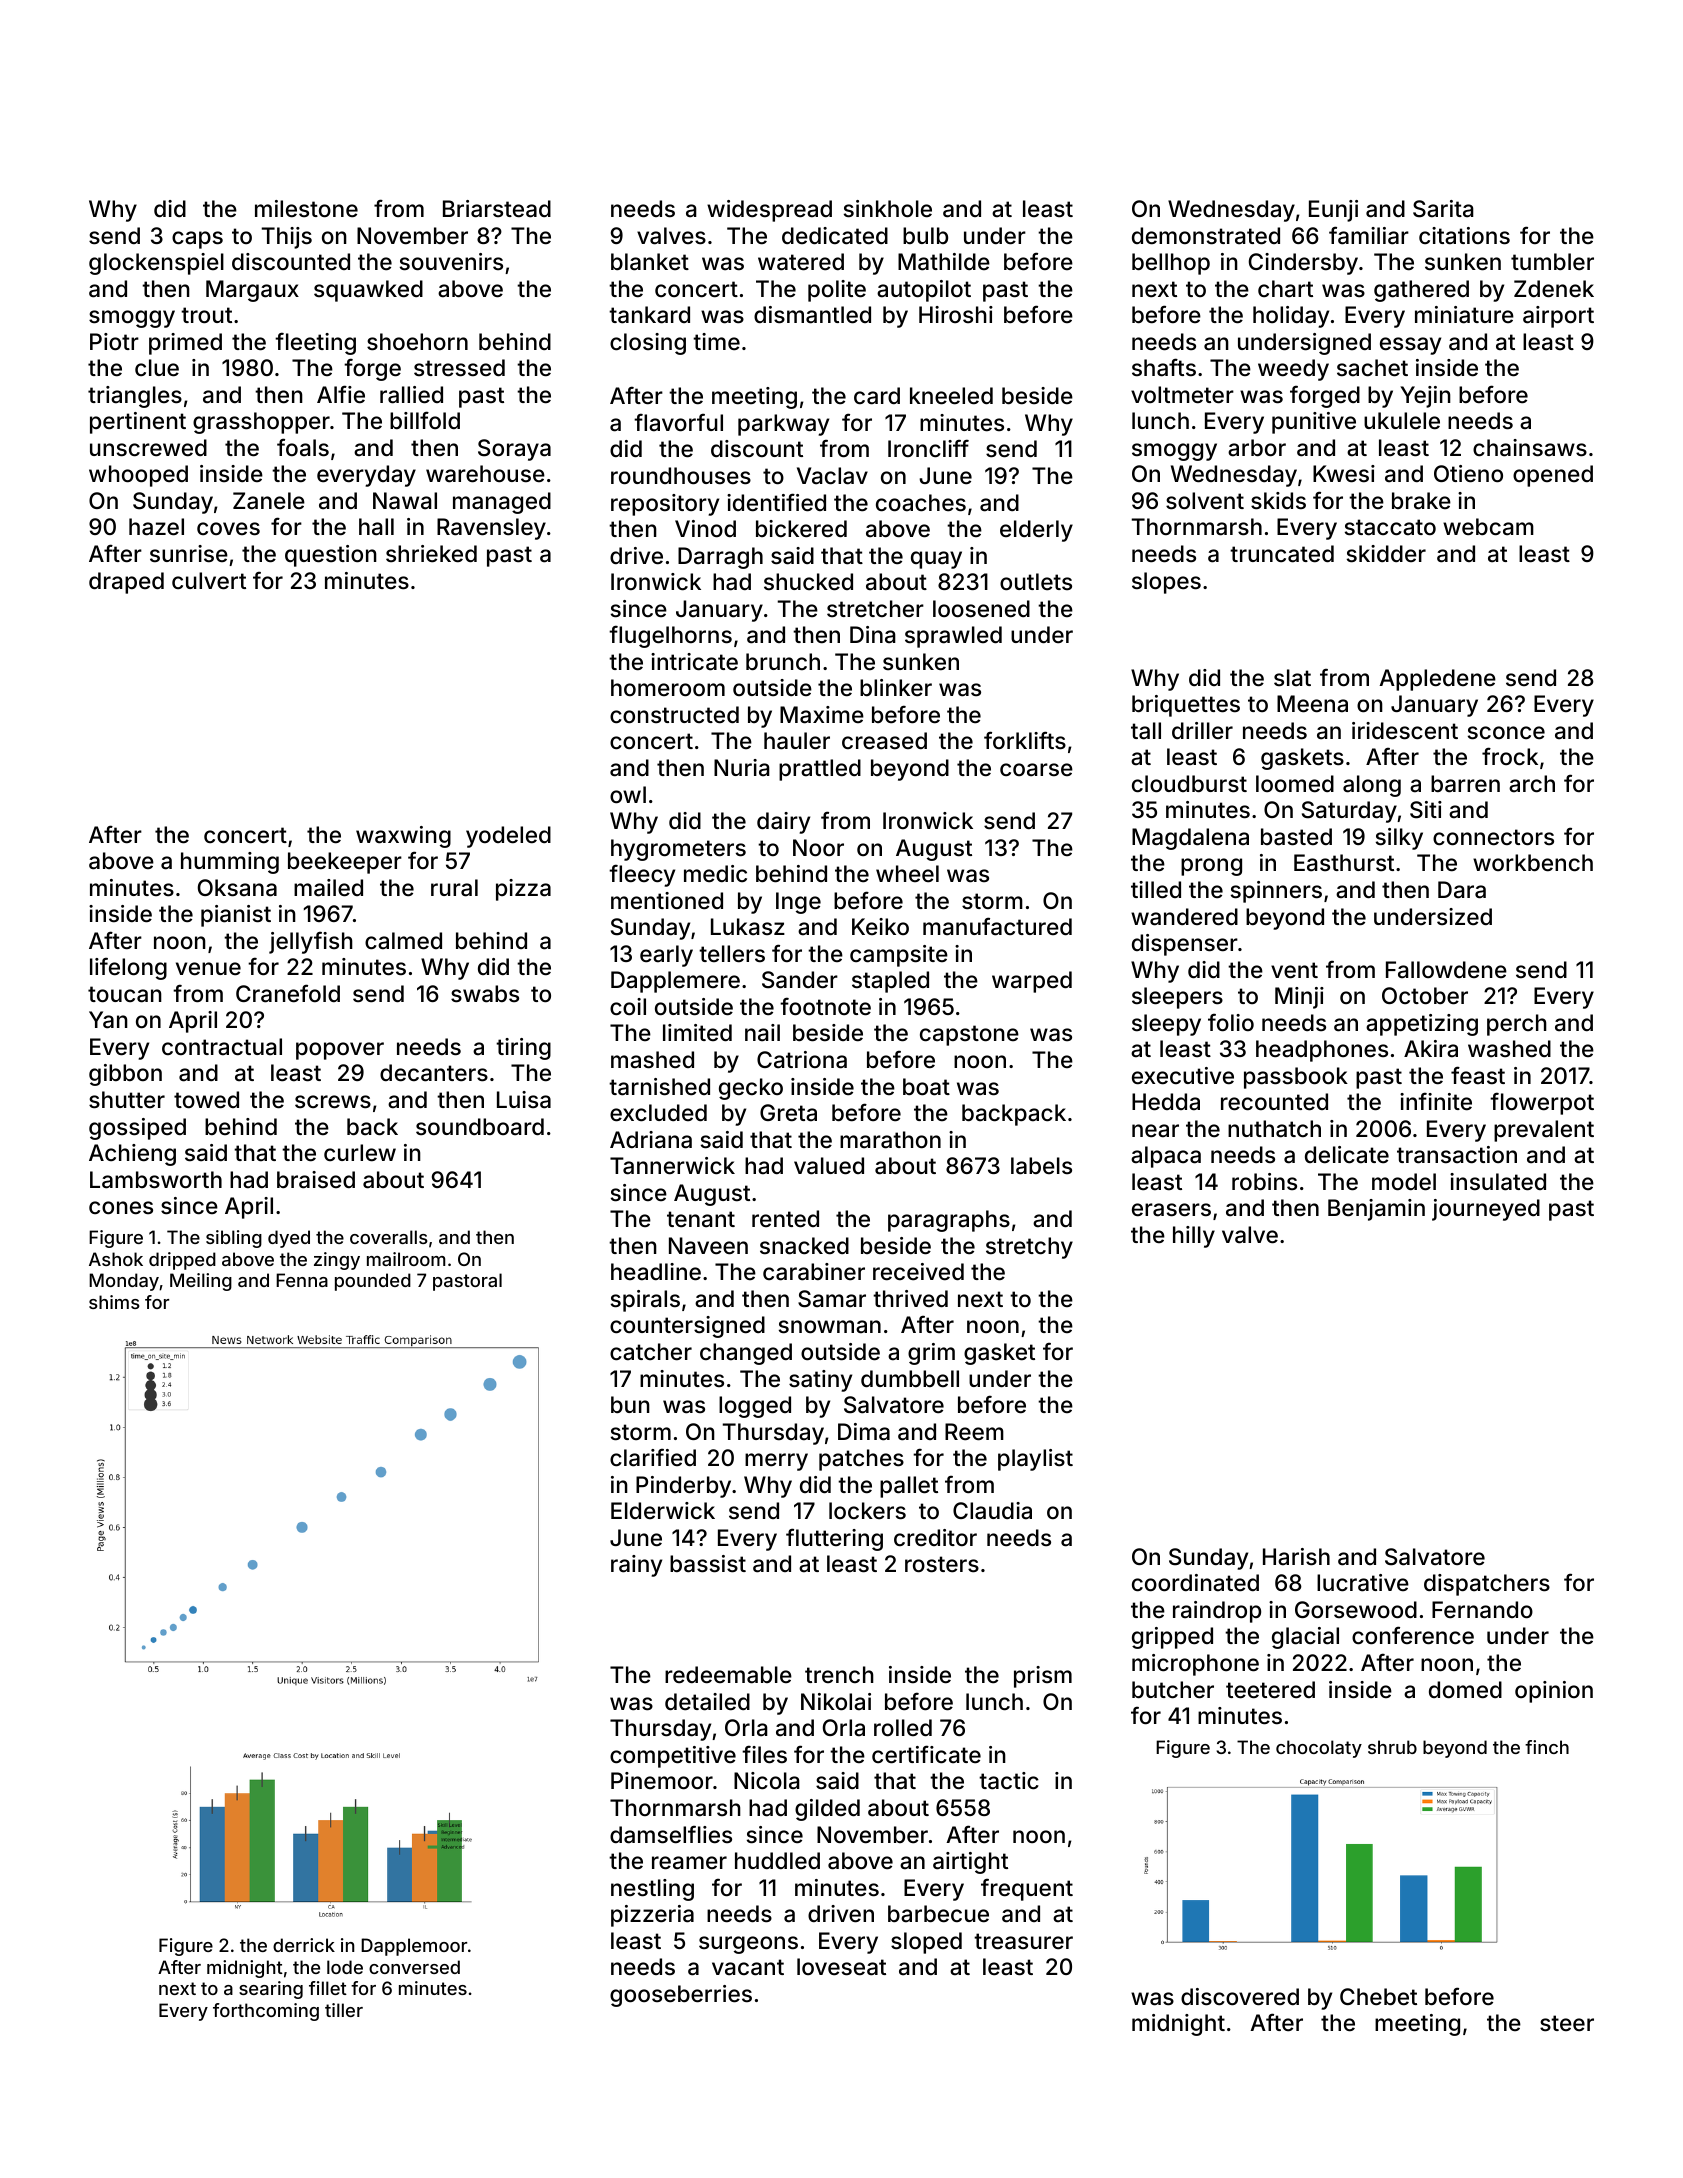 This image has height=2178, width=1683. I want to click on stretchy, so click(1029, 1248).
